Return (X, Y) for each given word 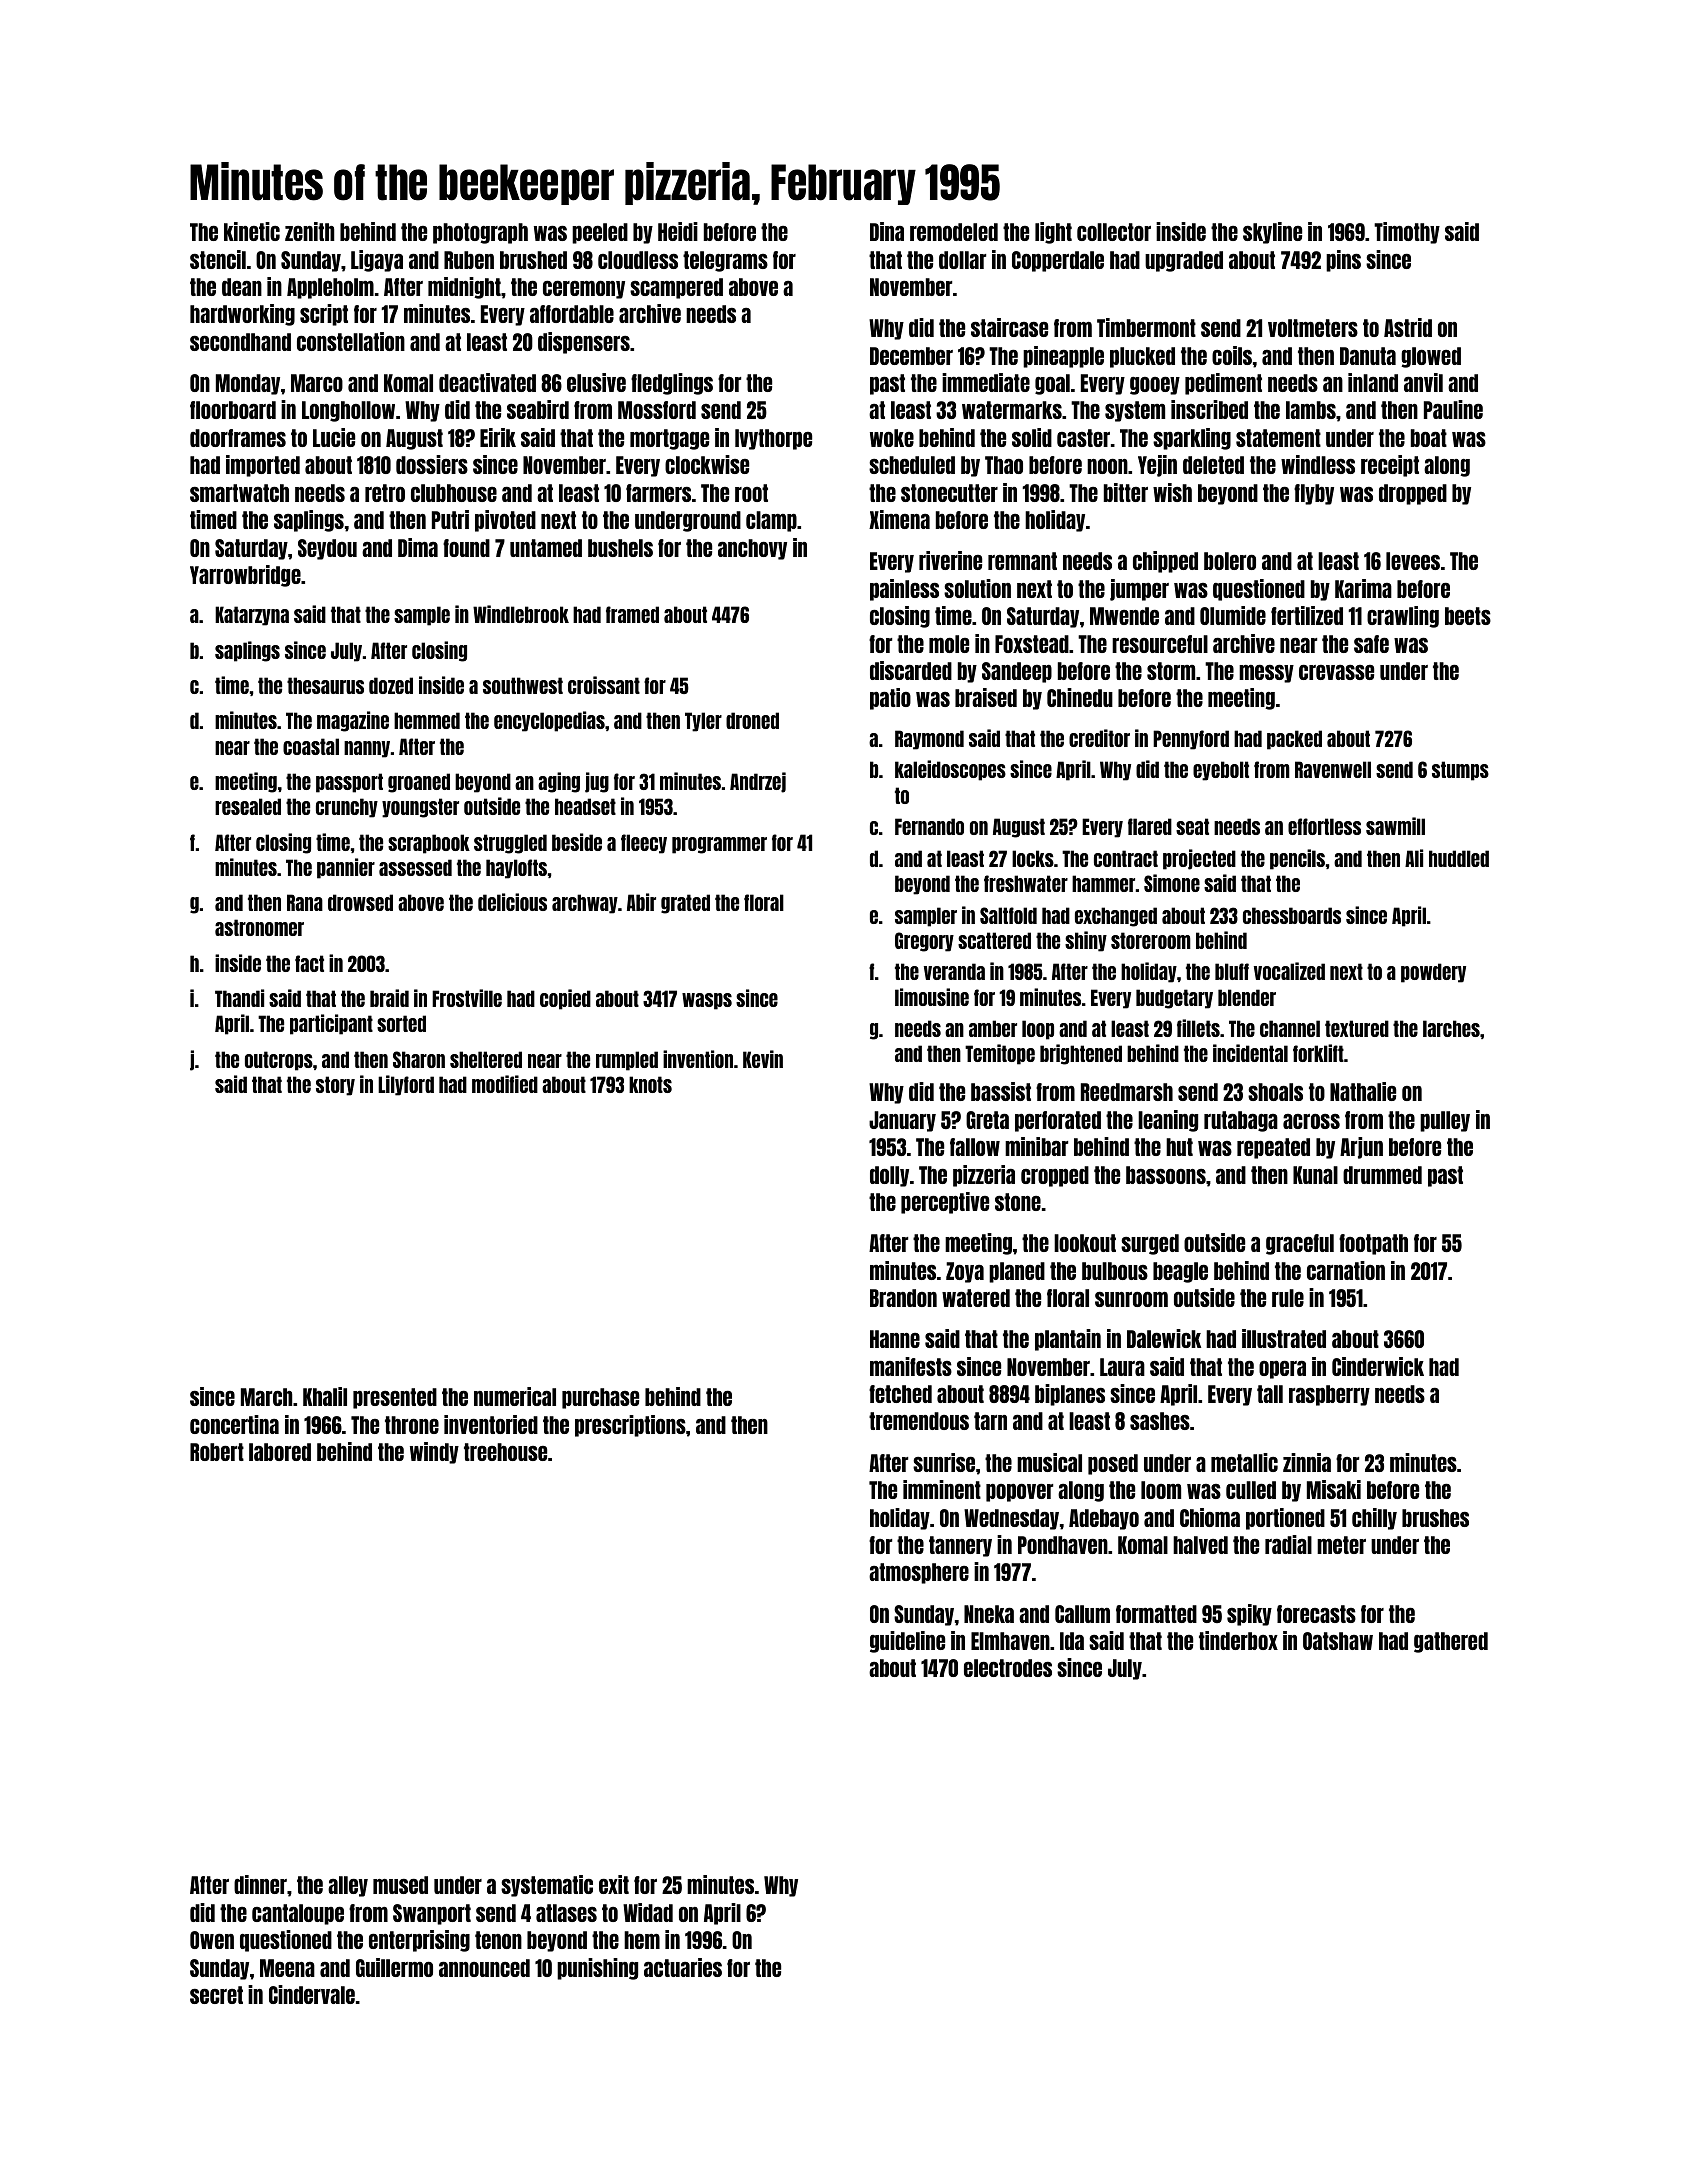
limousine (932, 997)
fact (309, 963)
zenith (310, 231)
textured (1357, 1028)
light (1053, 233)
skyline (1272, 233)
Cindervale (312, 1994)
